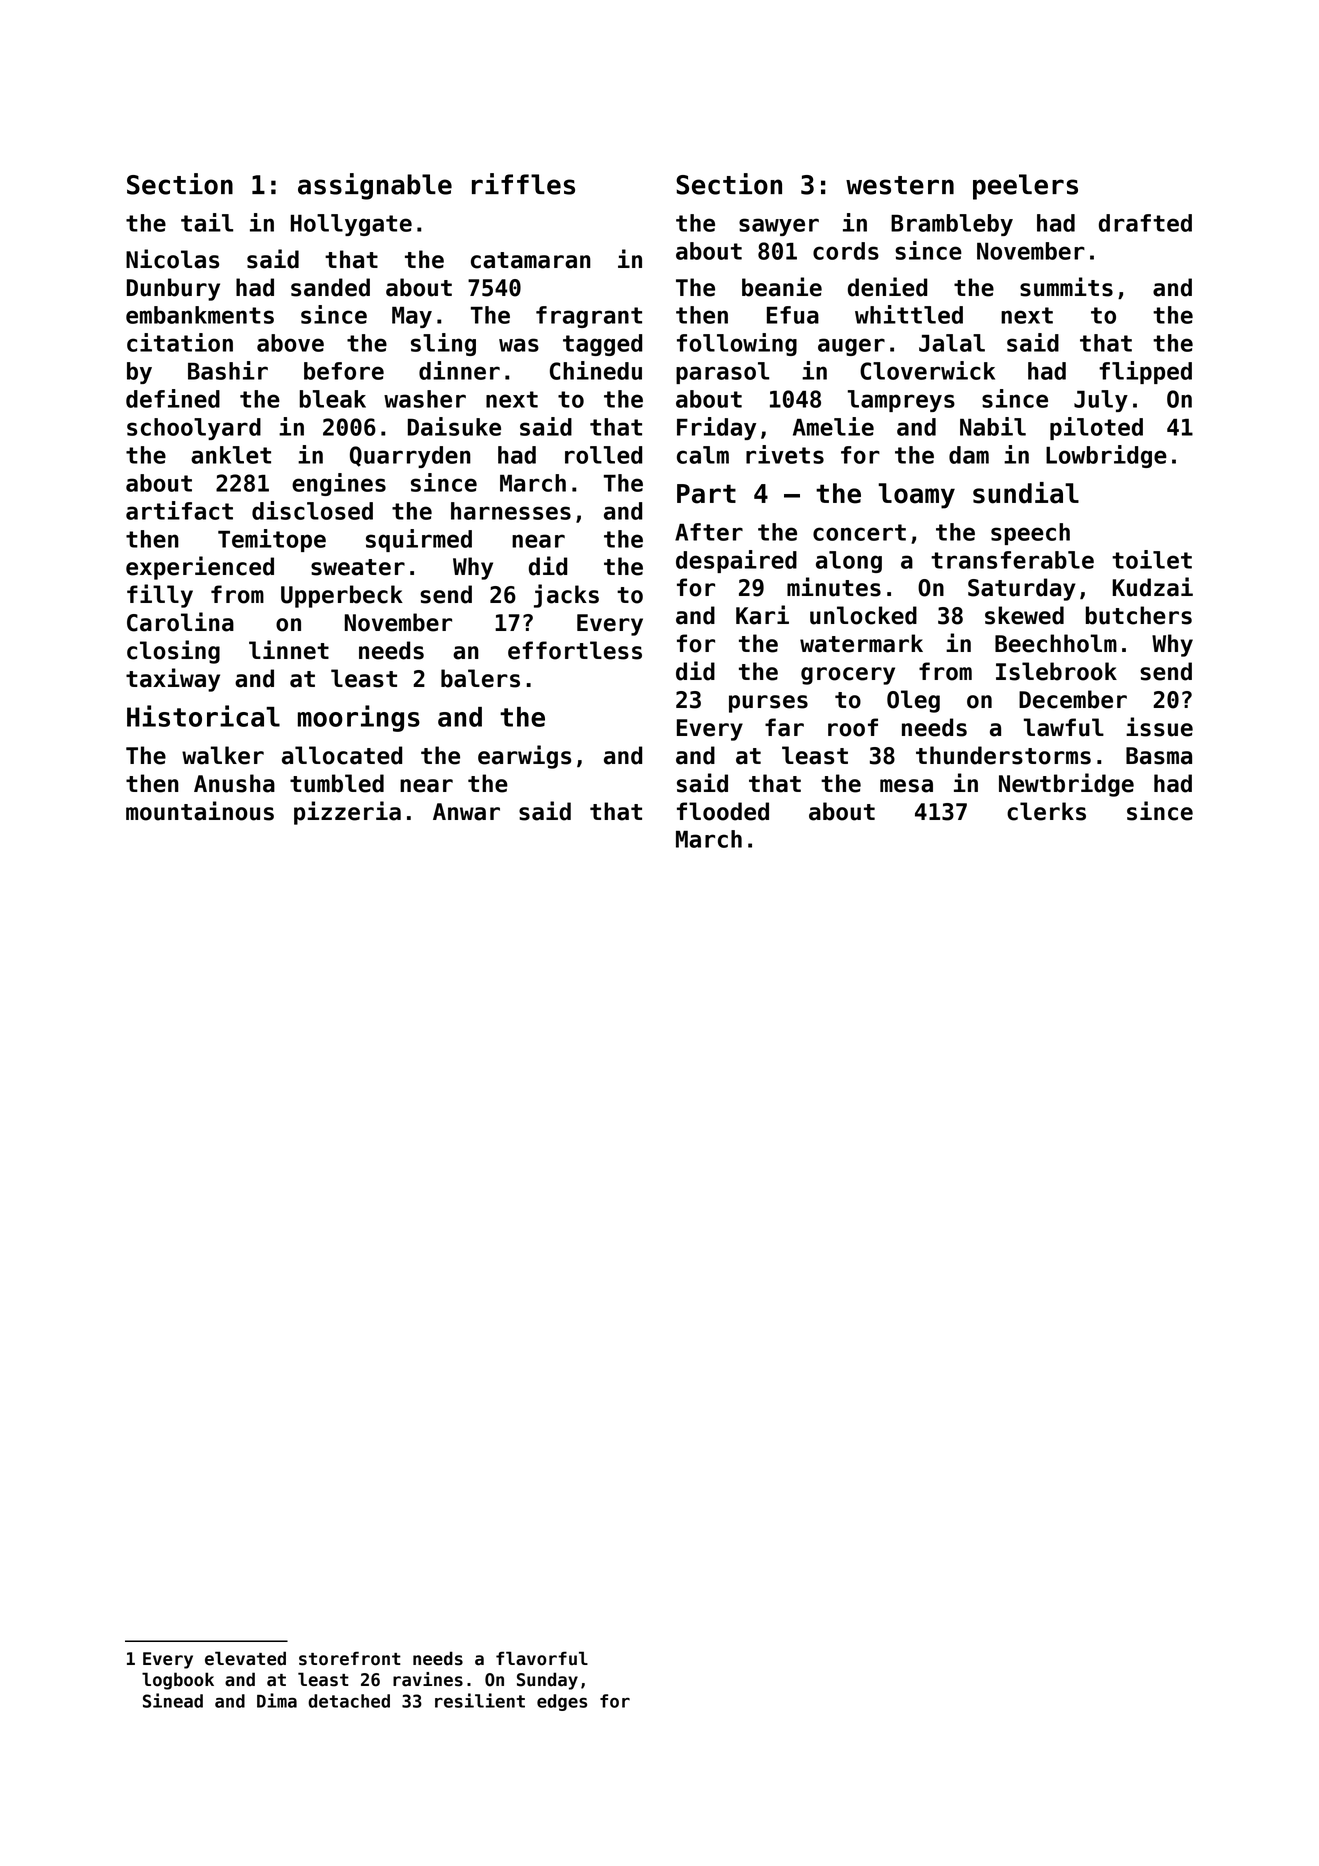 The width and height of the screenshot is (1319, 1866). What do you see at coordinates (1066, 785) in the screenshot?
I see `Newtbridge` at bounding box center [1066, 785].
